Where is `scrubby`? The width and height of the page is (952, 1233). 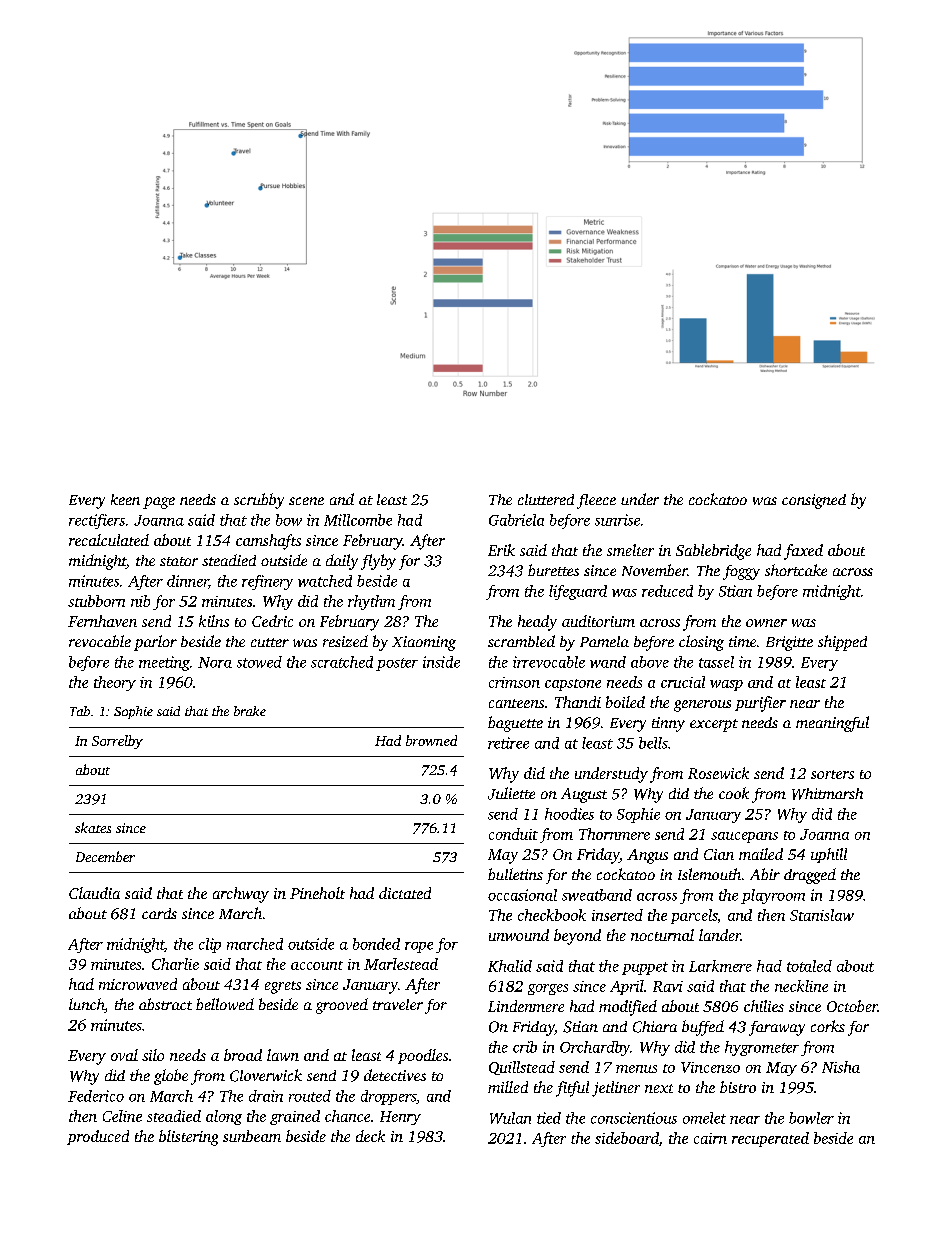 scrubby is located at coordinates (259, 501).
